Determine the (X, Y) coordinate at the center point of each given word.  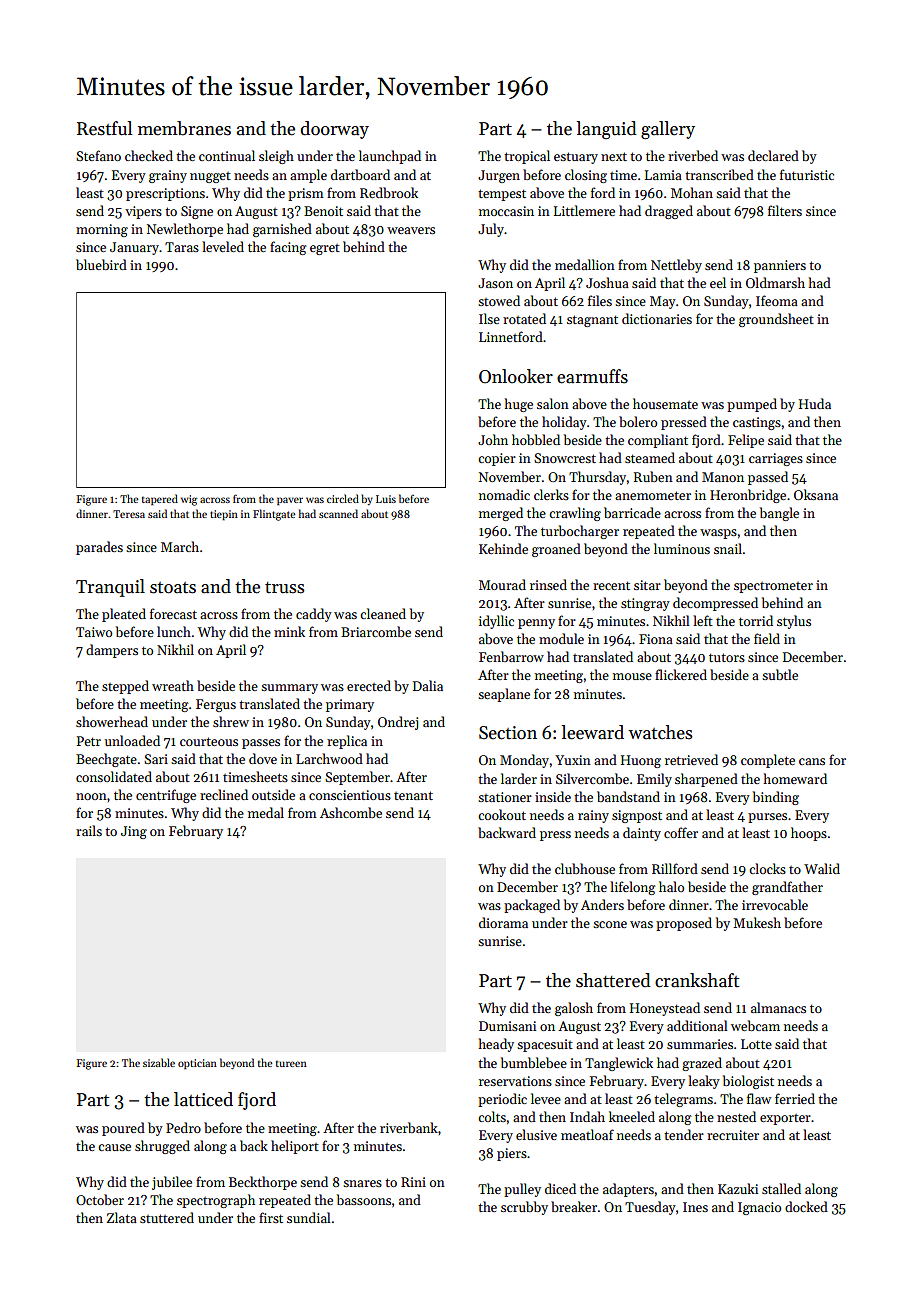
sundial (309, 1217)
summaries (700, 1044)
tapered (160, 499)
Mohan (692, 192)
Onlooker (516, 376)
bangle (779, 514)
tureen (291, 1064)
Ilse (489, 318)
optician (197, 1064)
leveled (223, 246)
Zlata (122, 1217)
